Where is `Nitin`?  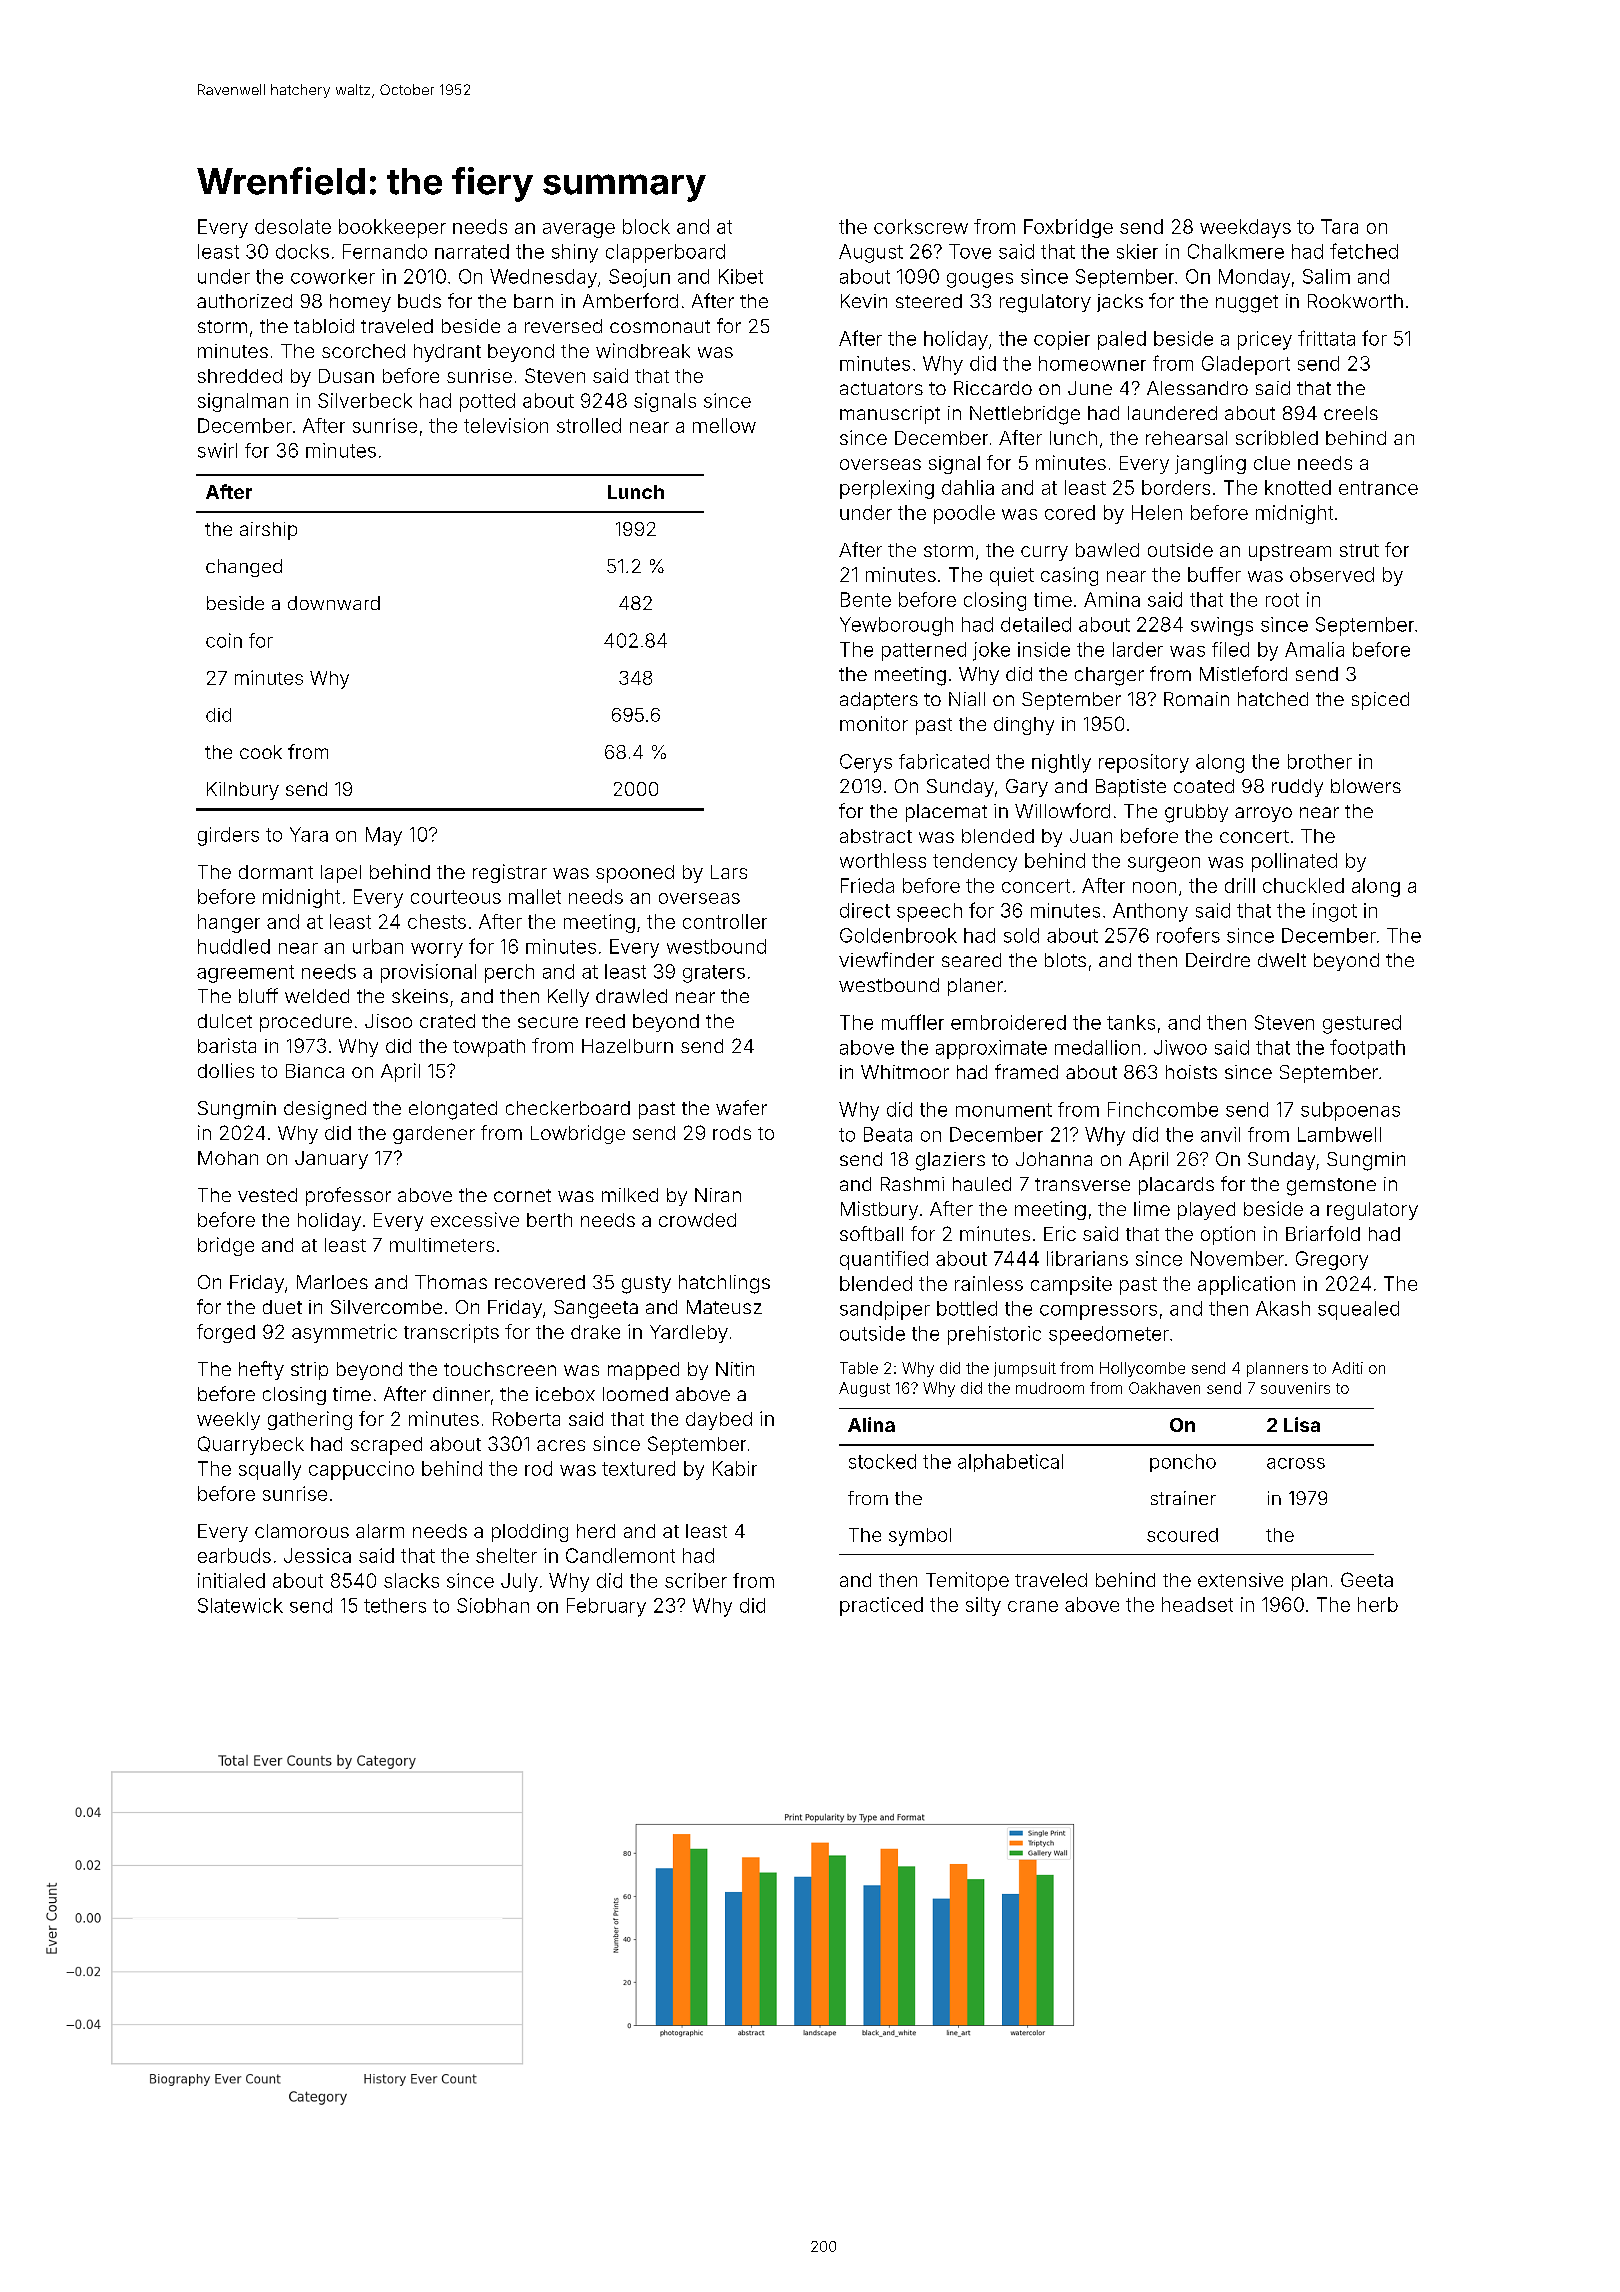
Nitin is located at coordinates (735, 1369).
